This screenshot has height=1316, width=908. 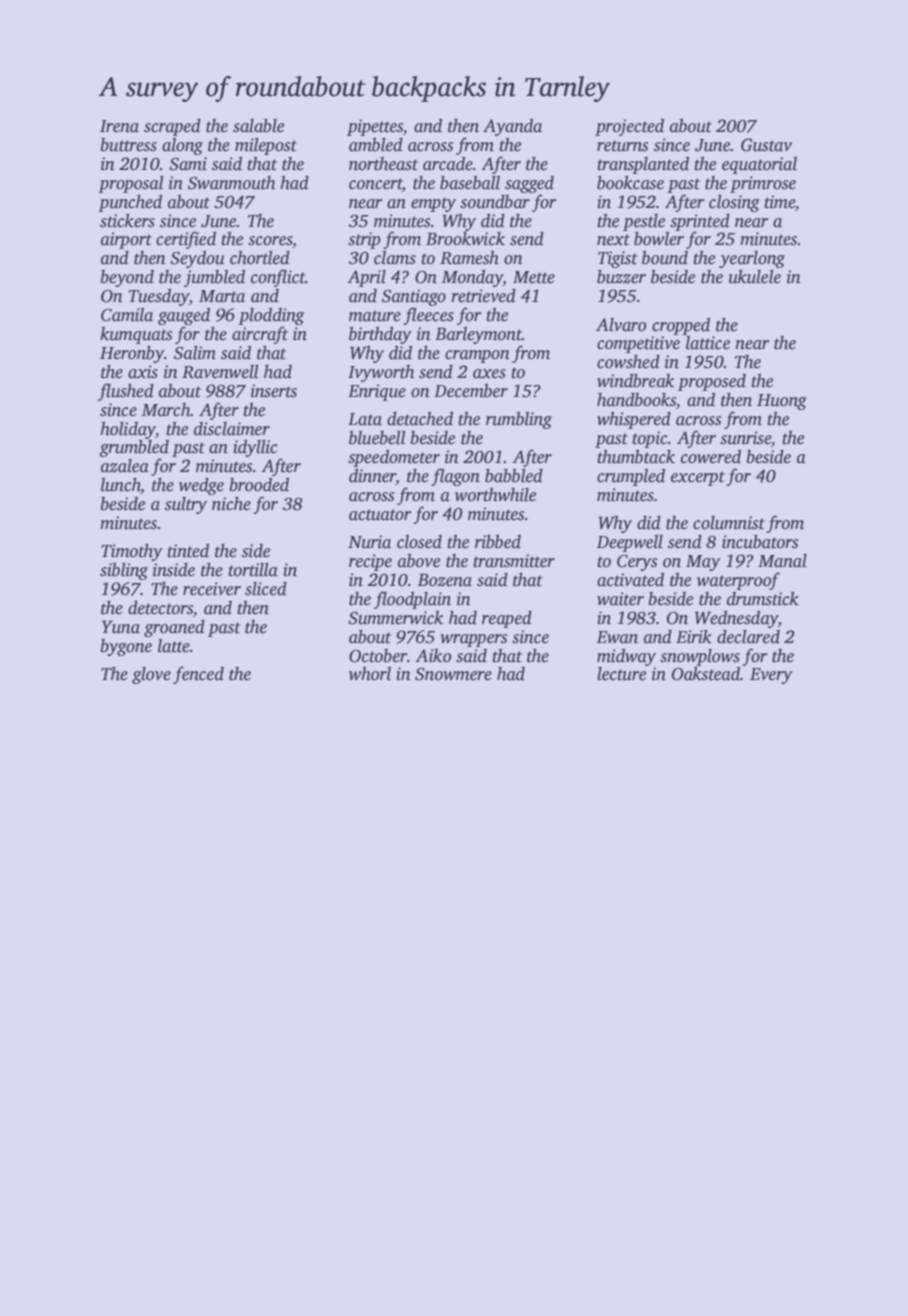 I want to click on Ayanda, so click(x=512, y=127).
